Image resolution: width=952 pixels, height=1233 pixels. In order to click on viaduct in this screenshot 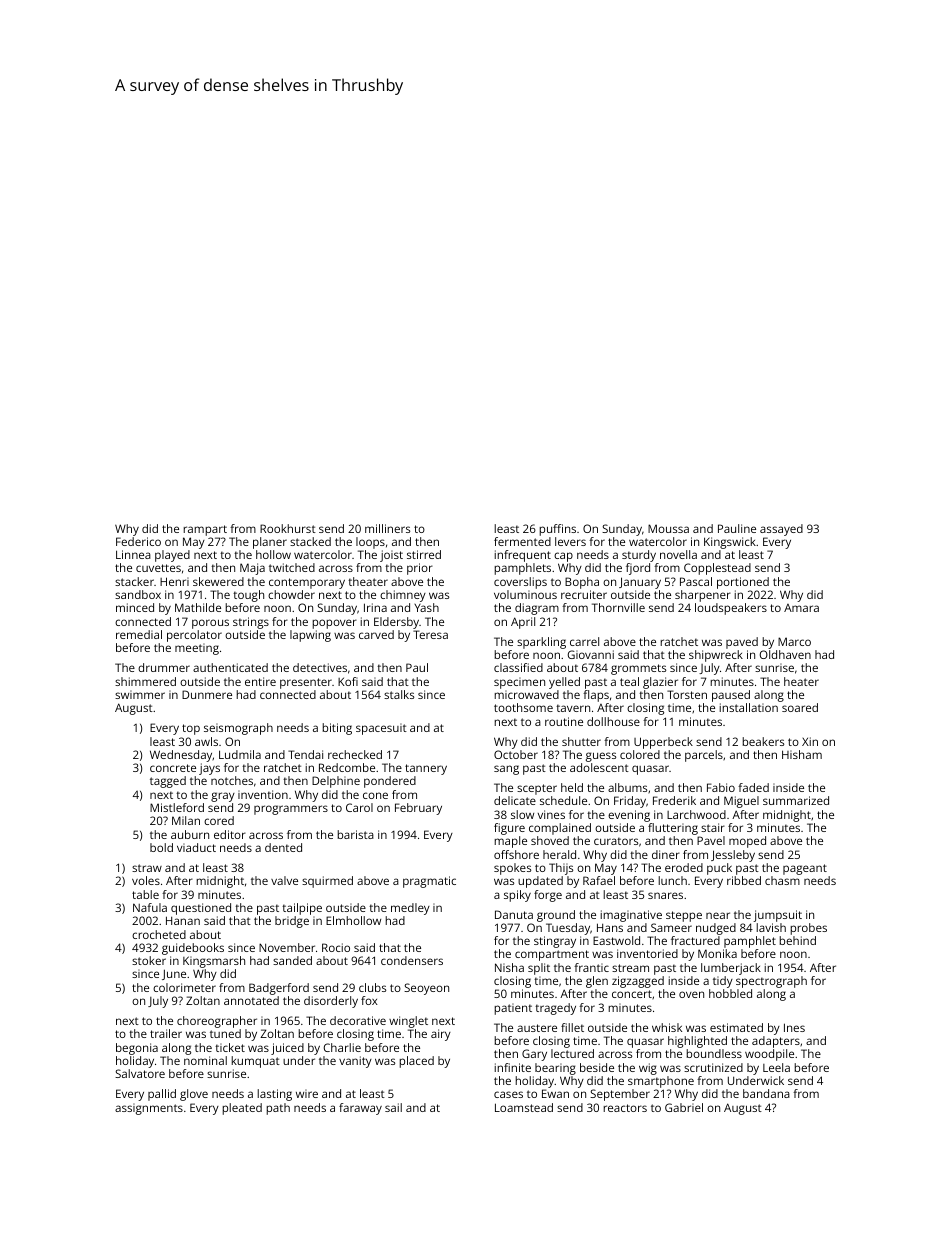, I will do `click(196, 847)`.
